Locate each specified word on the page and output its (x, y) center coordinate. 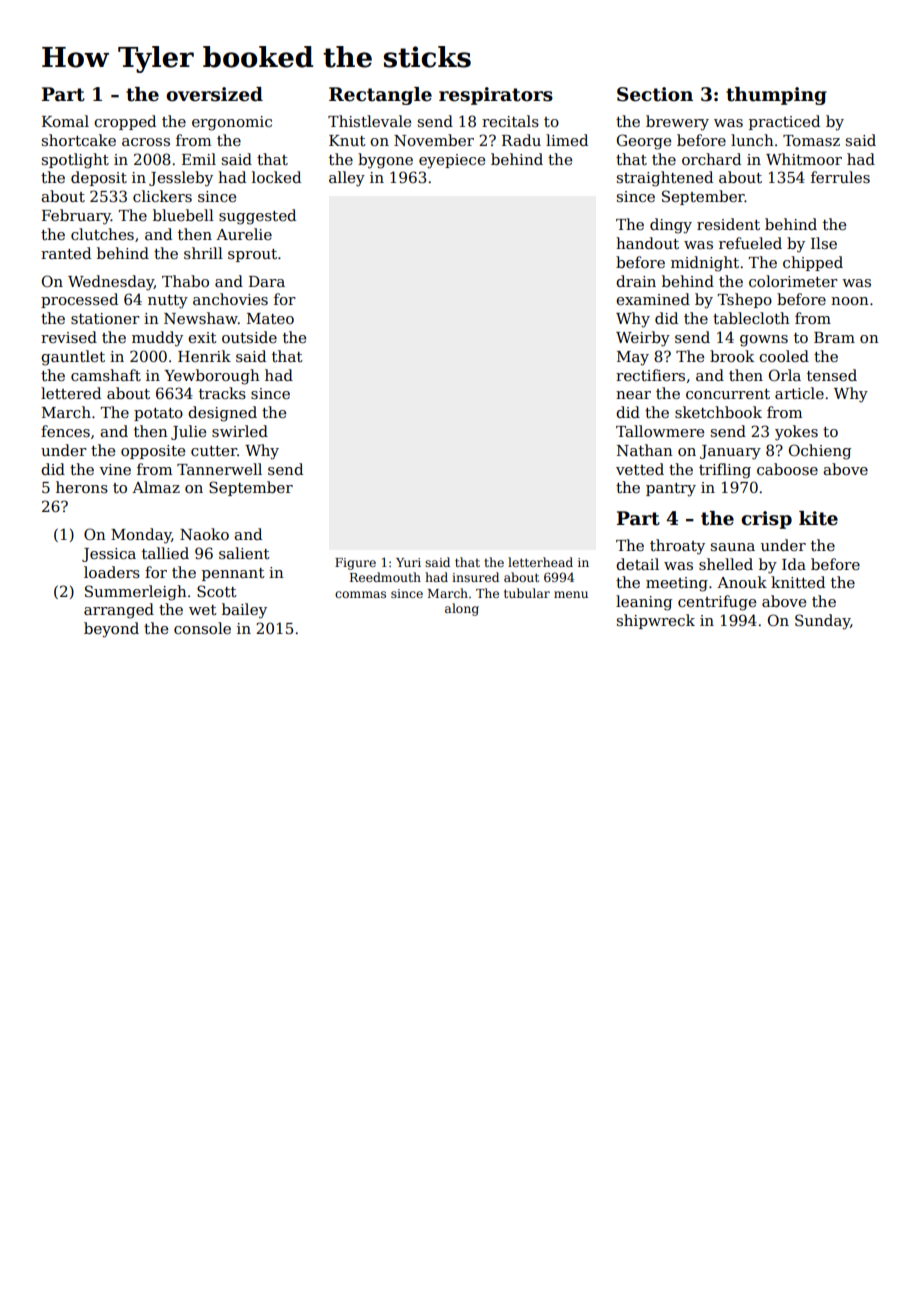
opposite (153, 452)
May (633, 358)
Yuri (408, 562)
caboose (787, 469)
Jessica (109, 555)
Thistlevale (369, 121)
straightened (665, 179)
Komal (65, 121)
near (633, 395)
